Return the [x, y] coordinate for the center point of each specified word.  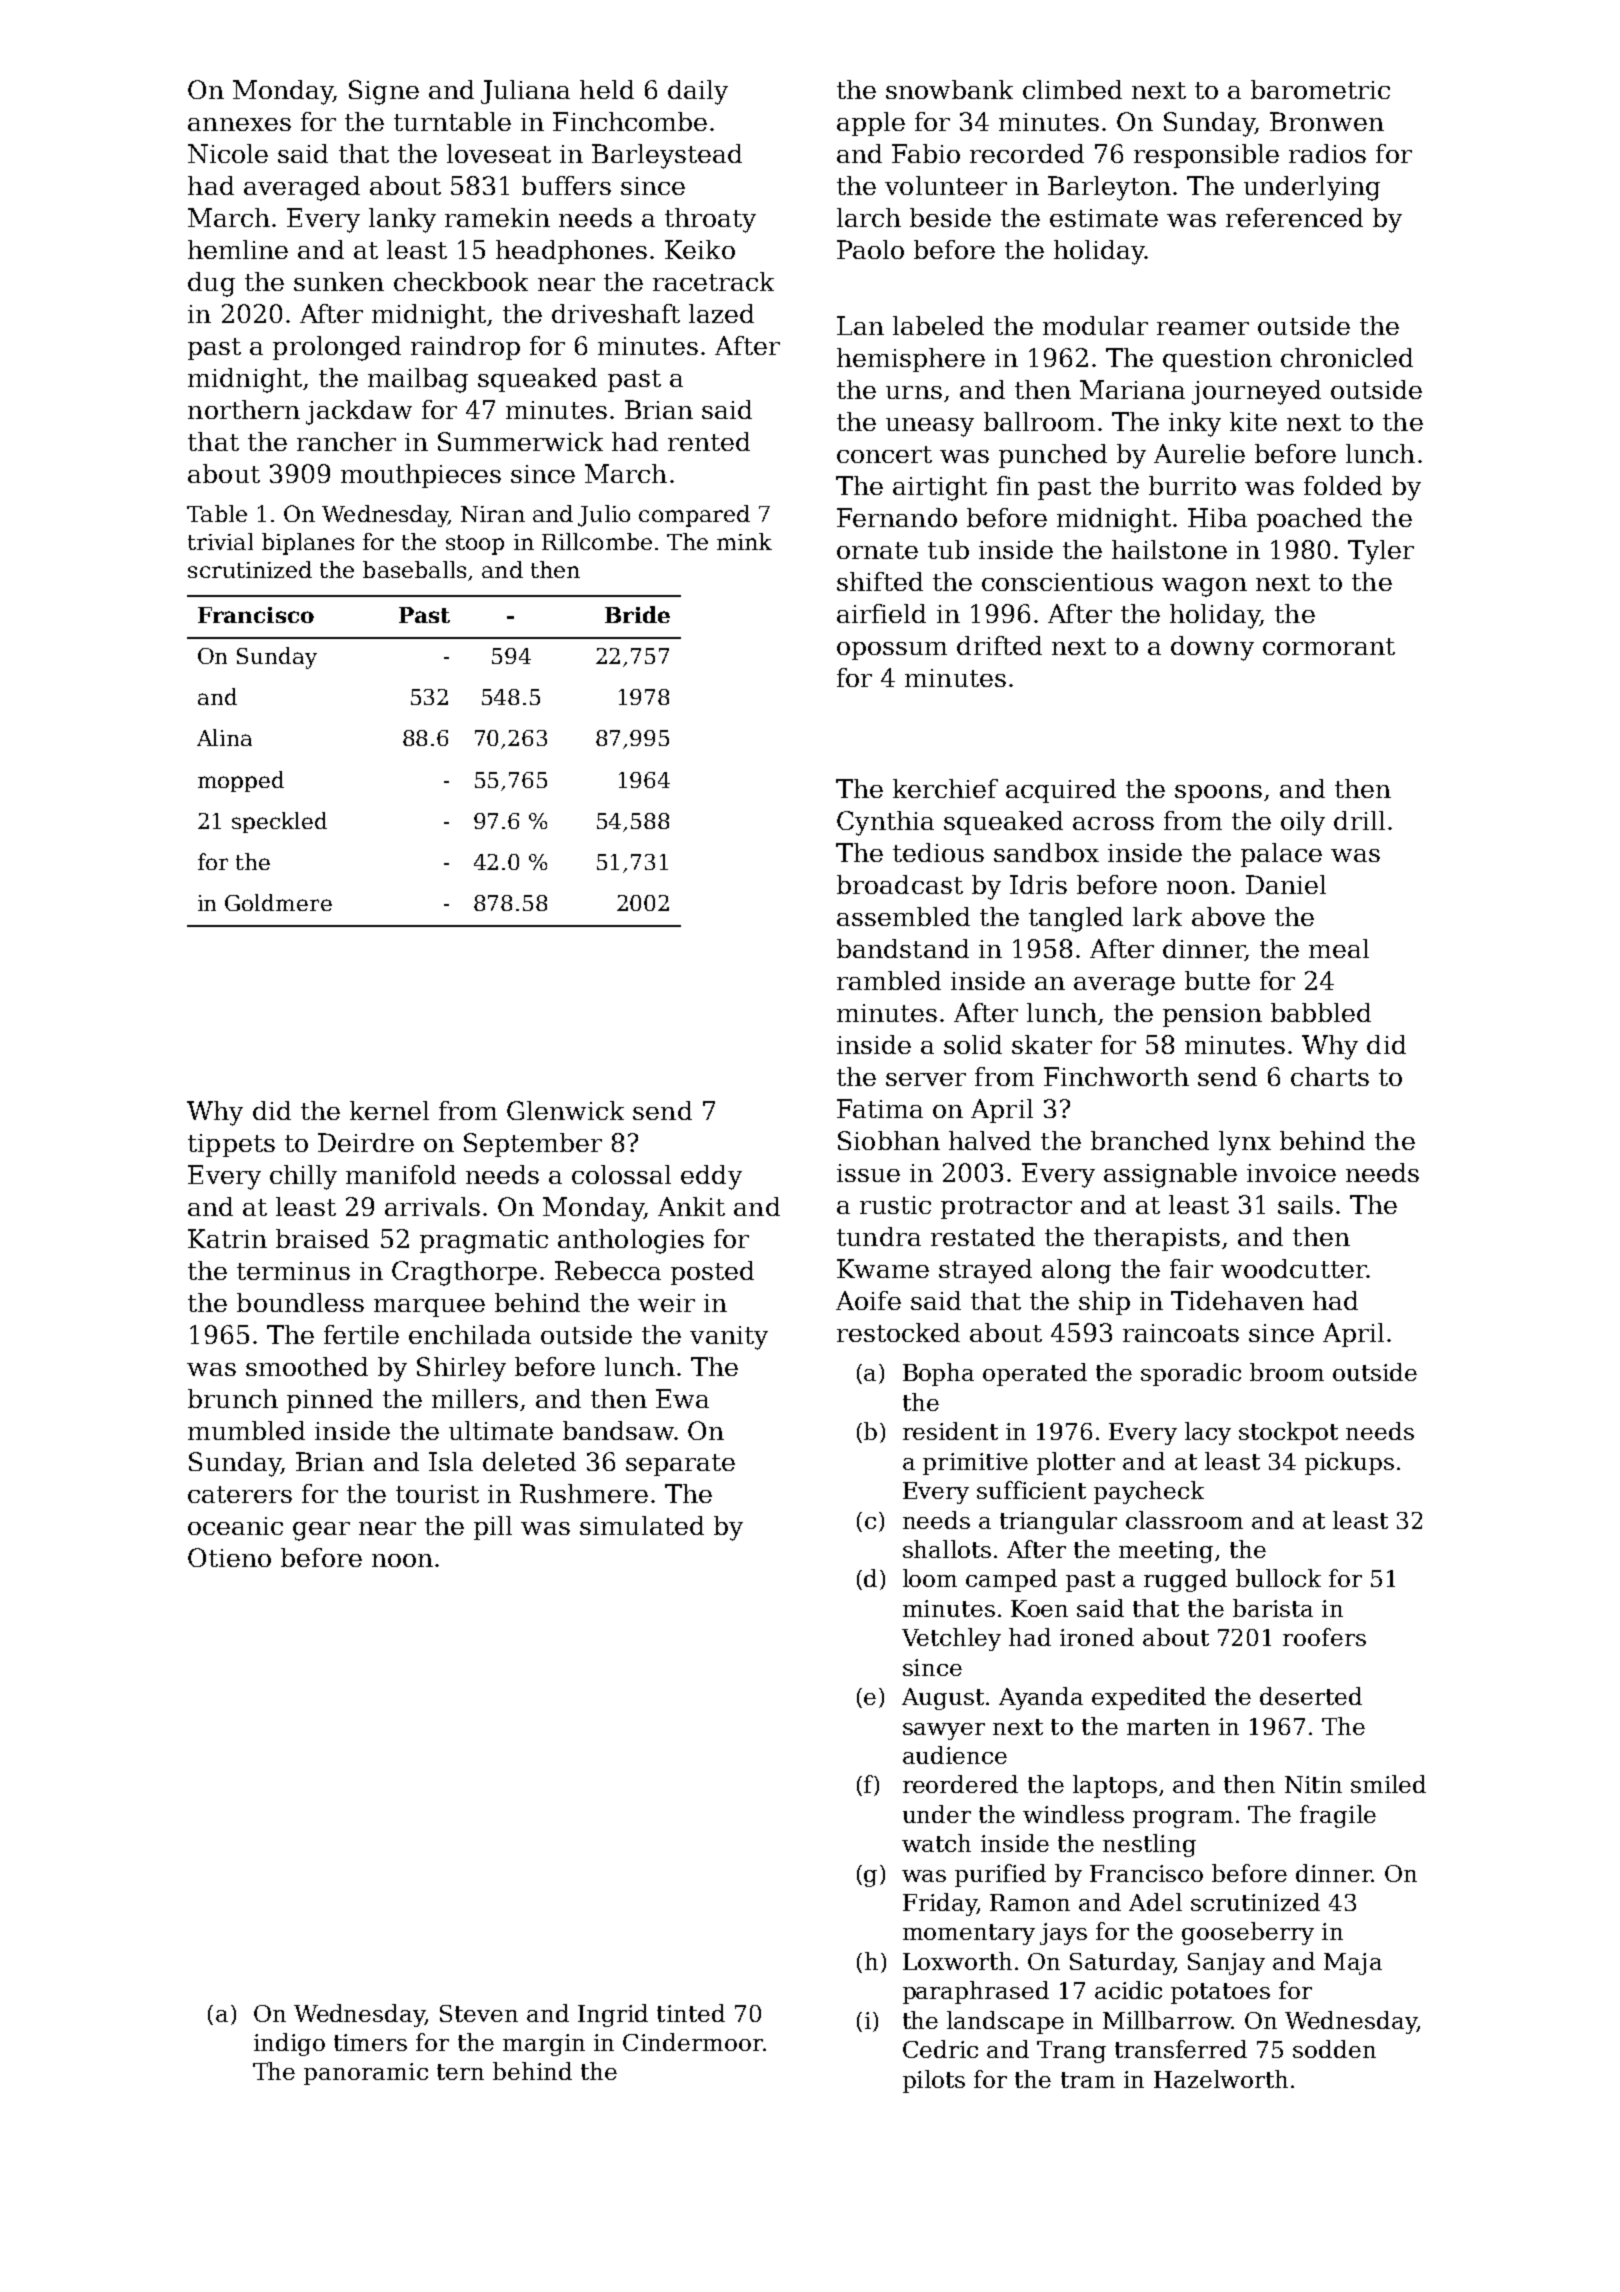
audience [955, 1755]
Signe [384, 92]
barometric [1320, 89]
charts [1330, 1076]
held [607, 89]
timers [370, 2042]
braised [322, 1238]
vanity [729, 1338]
